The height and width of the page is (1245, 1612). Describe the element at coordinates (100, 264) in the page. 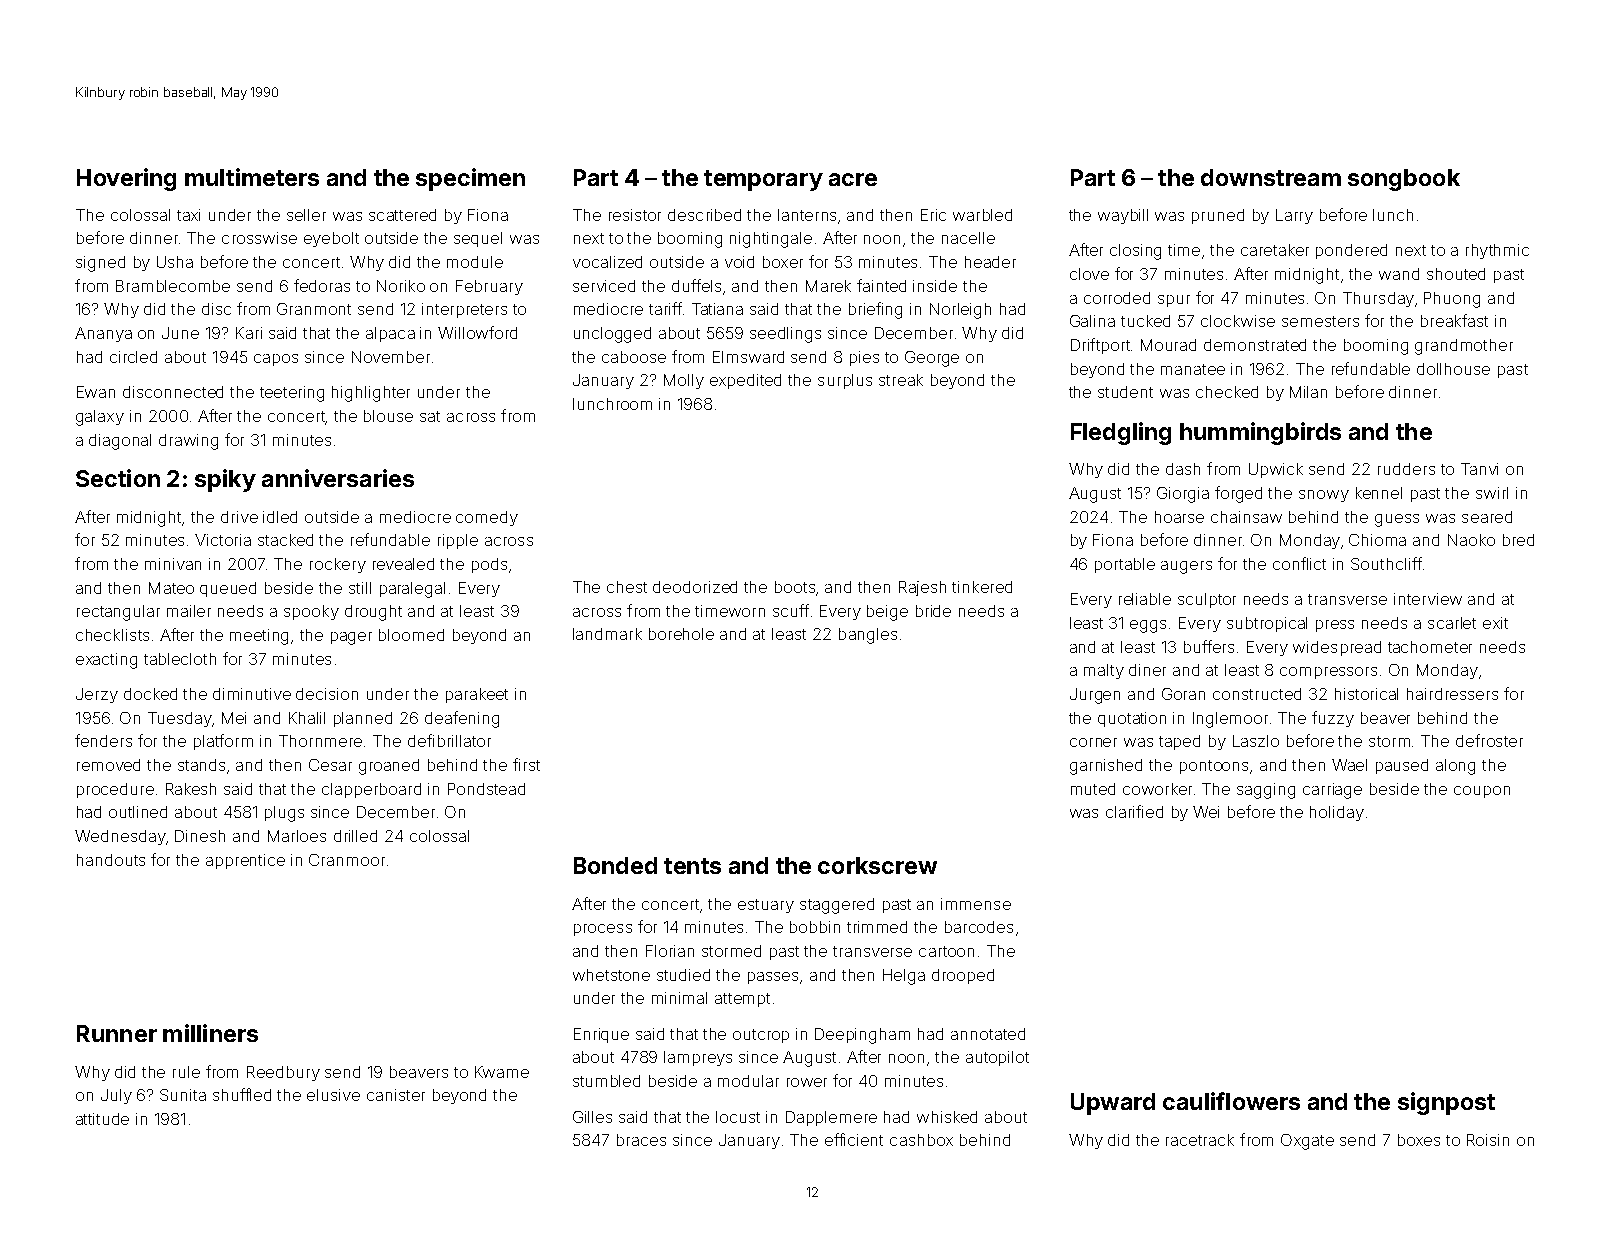

I see `signed` at that location.
